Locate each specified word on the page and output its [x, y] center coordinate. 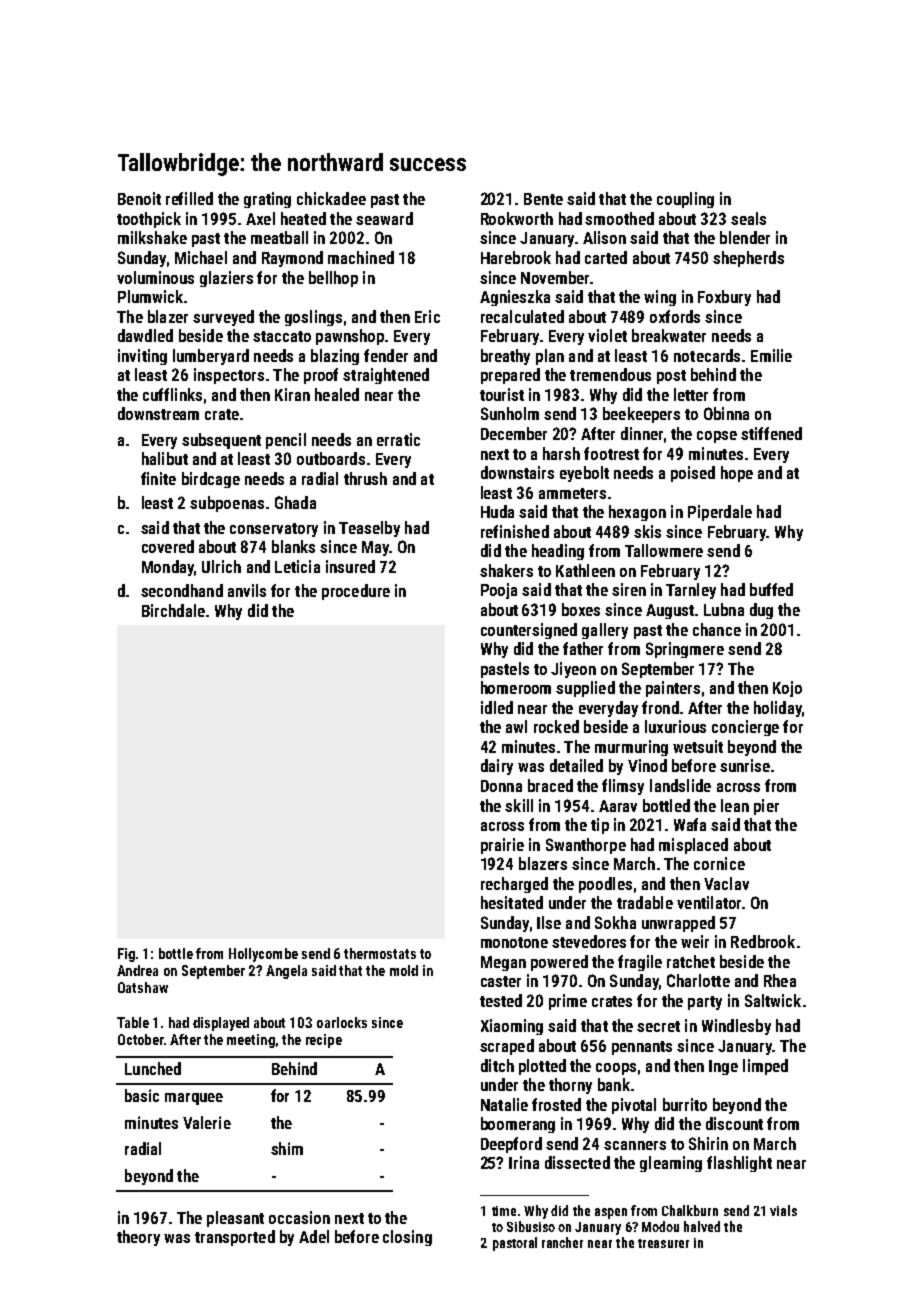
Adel [314, 1236]
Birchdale [173, 610]
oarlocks [342, 1022]
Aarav [618, 806]
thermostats [380, 953]
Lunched [153, 1068]
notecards [707, 355]
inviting [142, 357]
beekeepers [641, 415]
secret [658, 1026]
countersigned [529, 631]
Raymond [292, 259]
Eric [427, 316]
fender [386, 355]
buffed [771, 589]
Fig [126, 955]
